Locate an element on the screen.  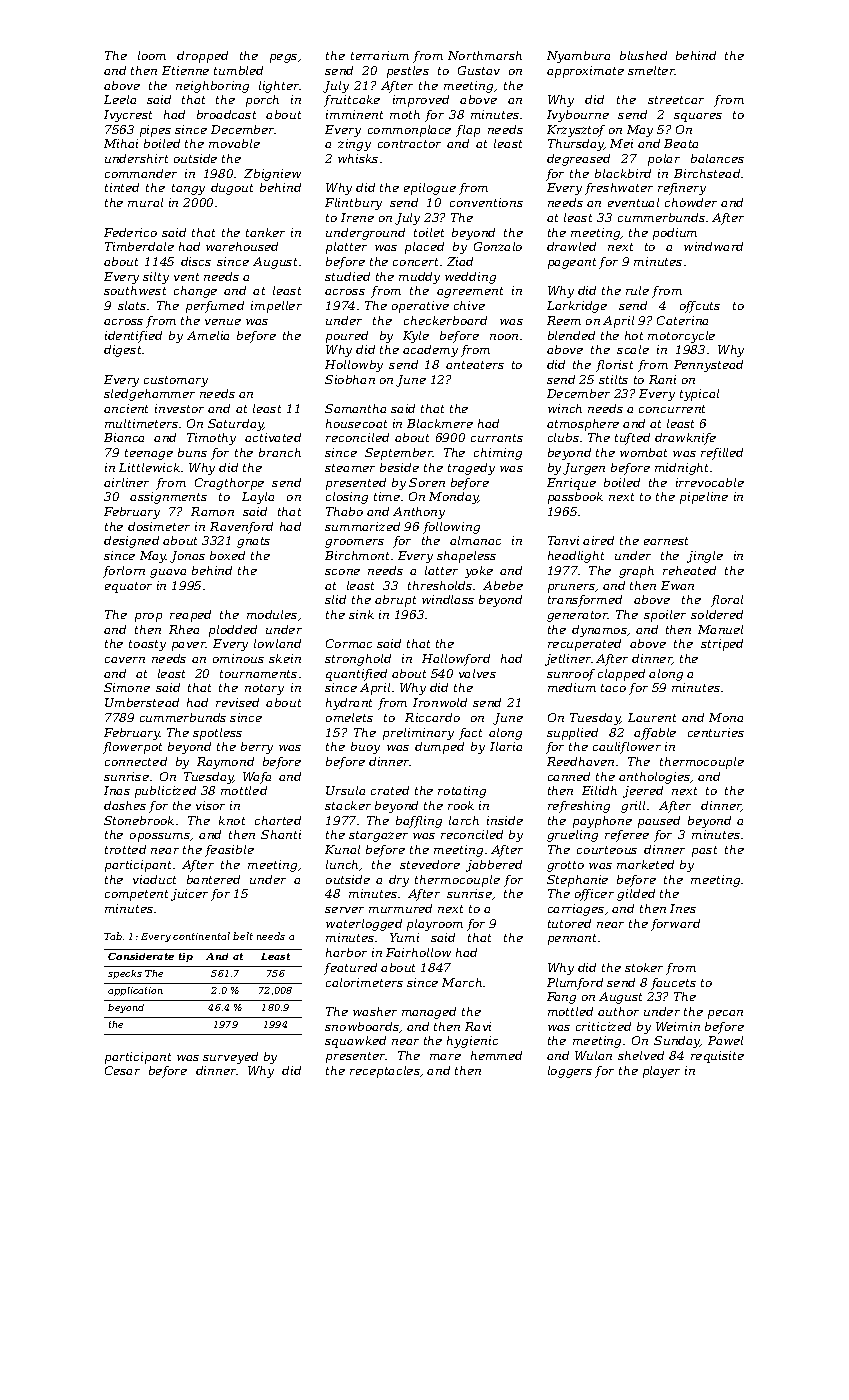
dashes is located at coordinates (125, 805).
